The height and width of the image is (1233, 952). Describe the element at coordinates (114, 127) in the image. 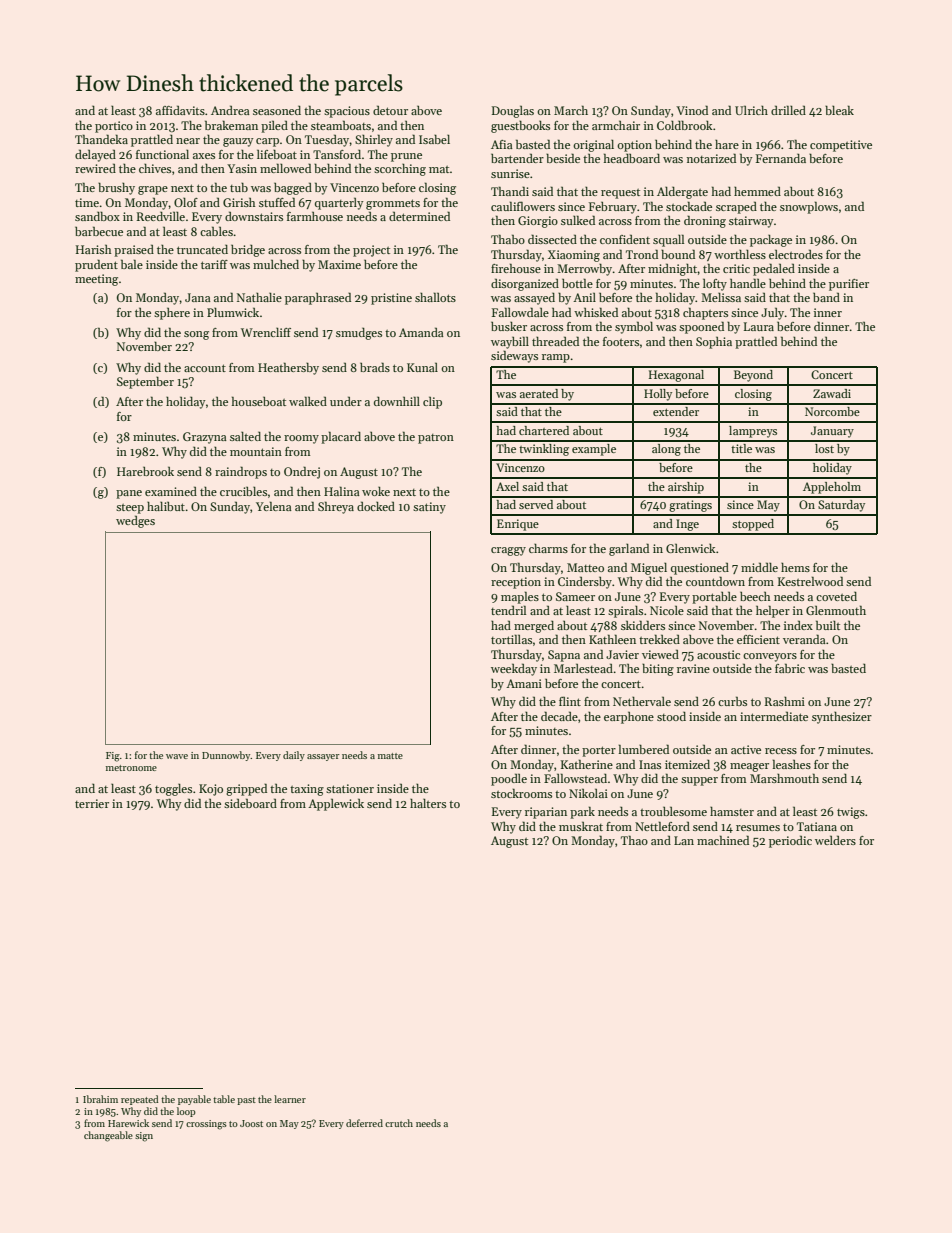

I see `portico` at that location.
